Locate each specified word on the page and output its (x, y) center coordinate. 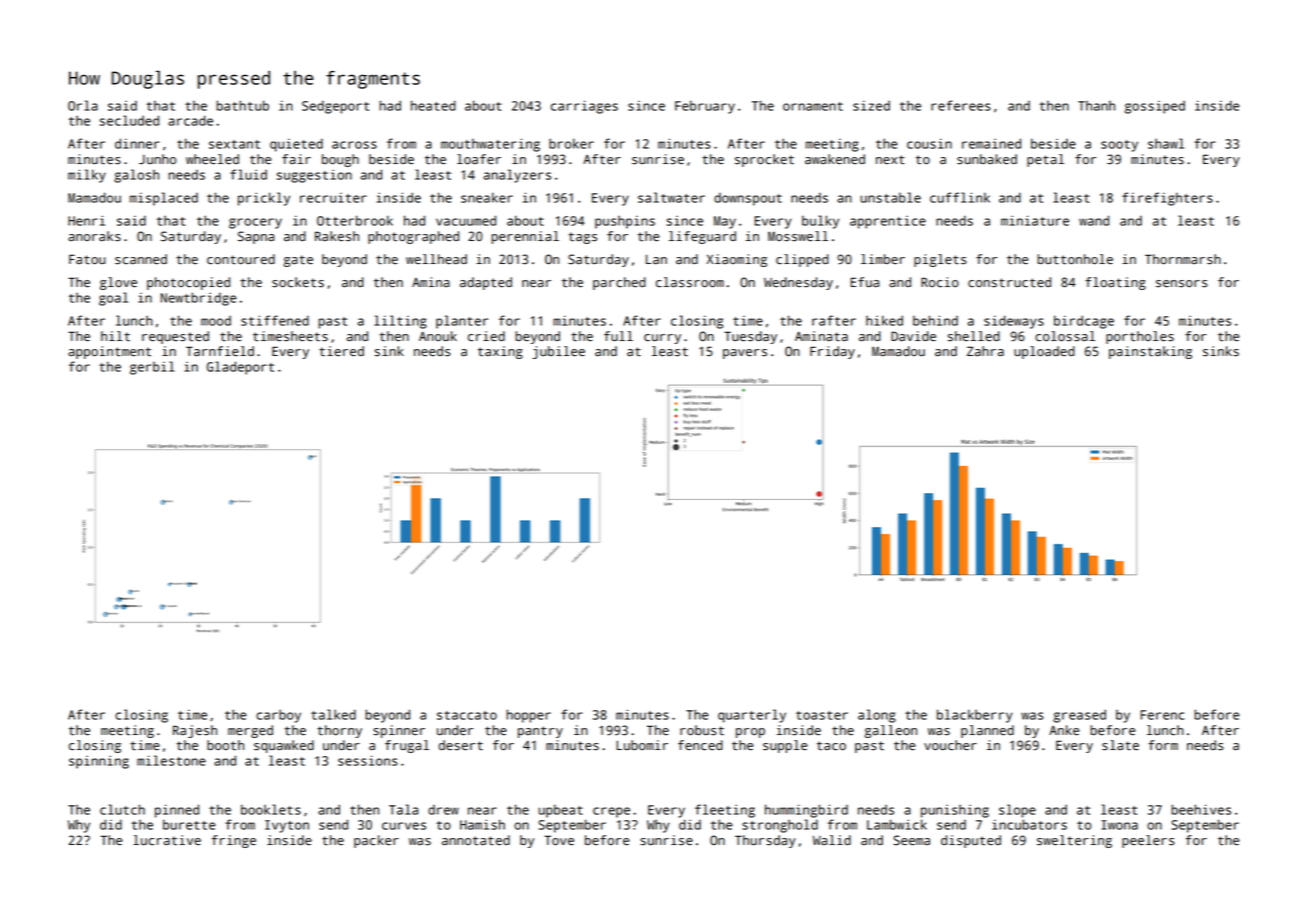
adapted (486, 283)
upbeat (561, 811)
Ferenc (1162, 715)
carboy (278, 716)
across (354, 145)
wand (1094, 220)
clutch (122, 809)
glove (118, 283)
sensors (1182, 284)
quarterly (752, 716)
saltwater (671, 197)
